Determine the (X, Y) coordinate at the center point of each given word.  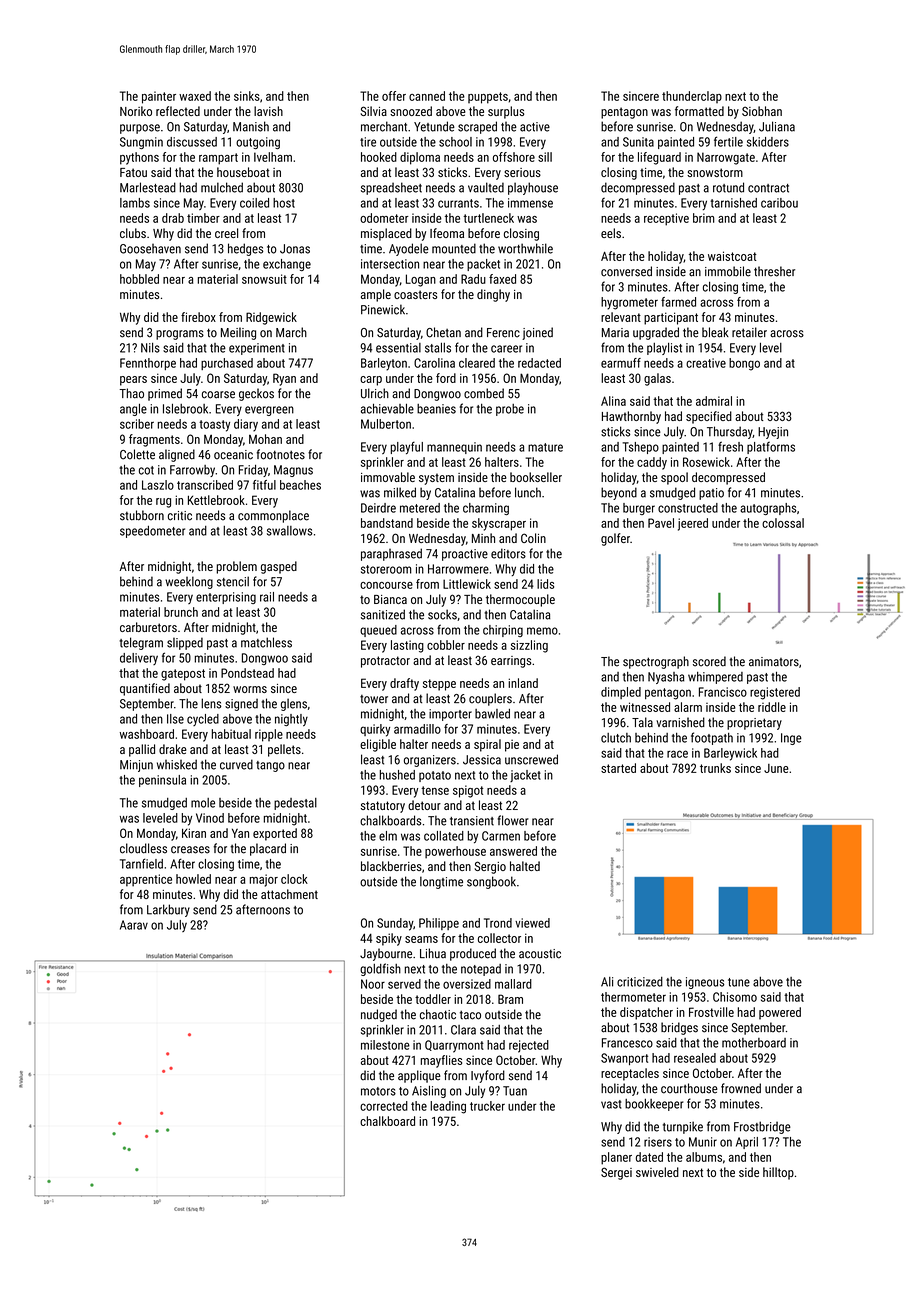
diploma (420, 158)
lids (545, 584)
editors (508, 553)
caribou (779, 203)
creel (226, 233)
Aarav (134, 925)
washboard (147, 734)
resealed (695, 1058)
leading (448, 1107)
